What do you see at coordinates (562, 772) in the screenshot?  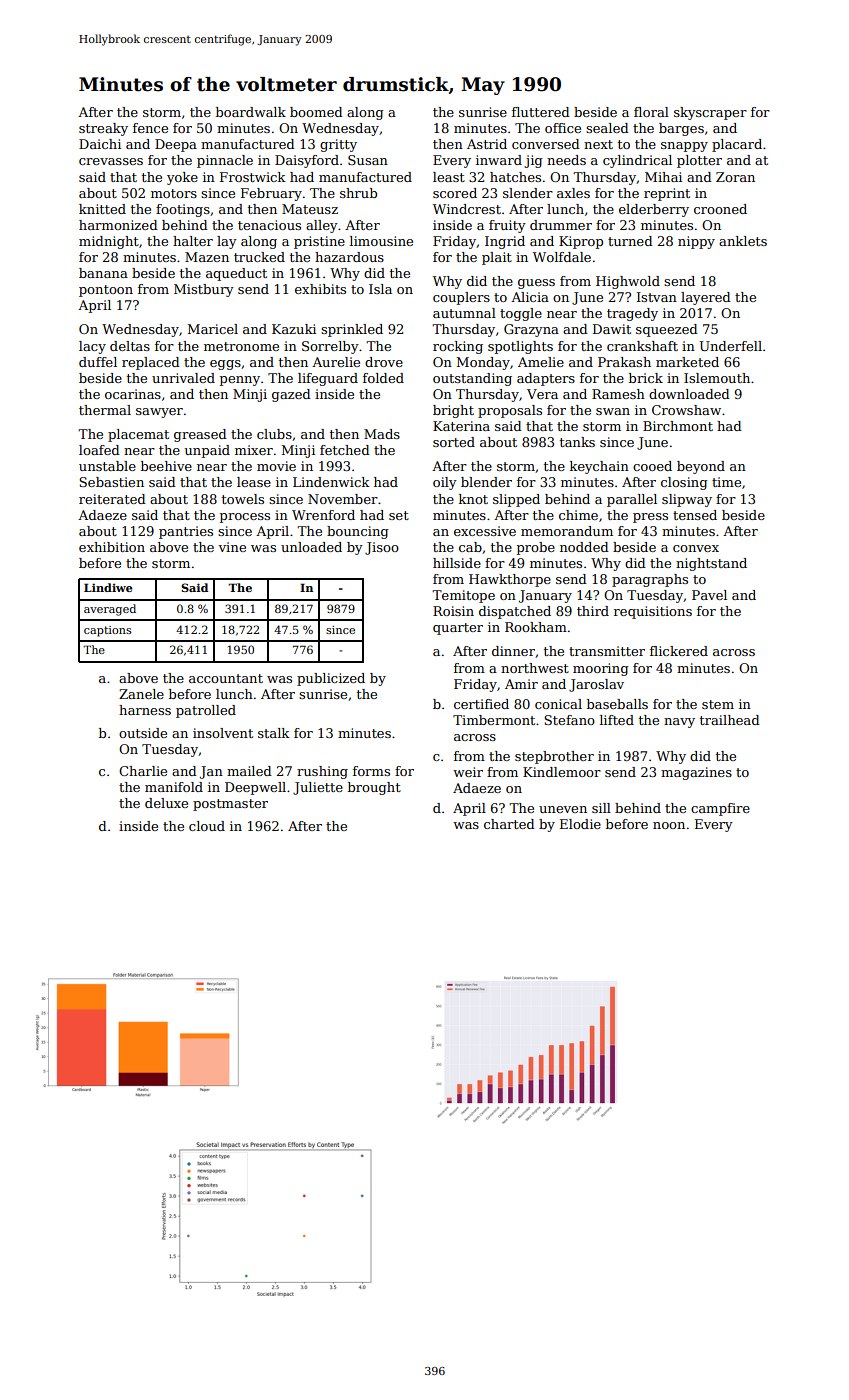 I see `Kindlemoor` at bounding box center [562, 772].
